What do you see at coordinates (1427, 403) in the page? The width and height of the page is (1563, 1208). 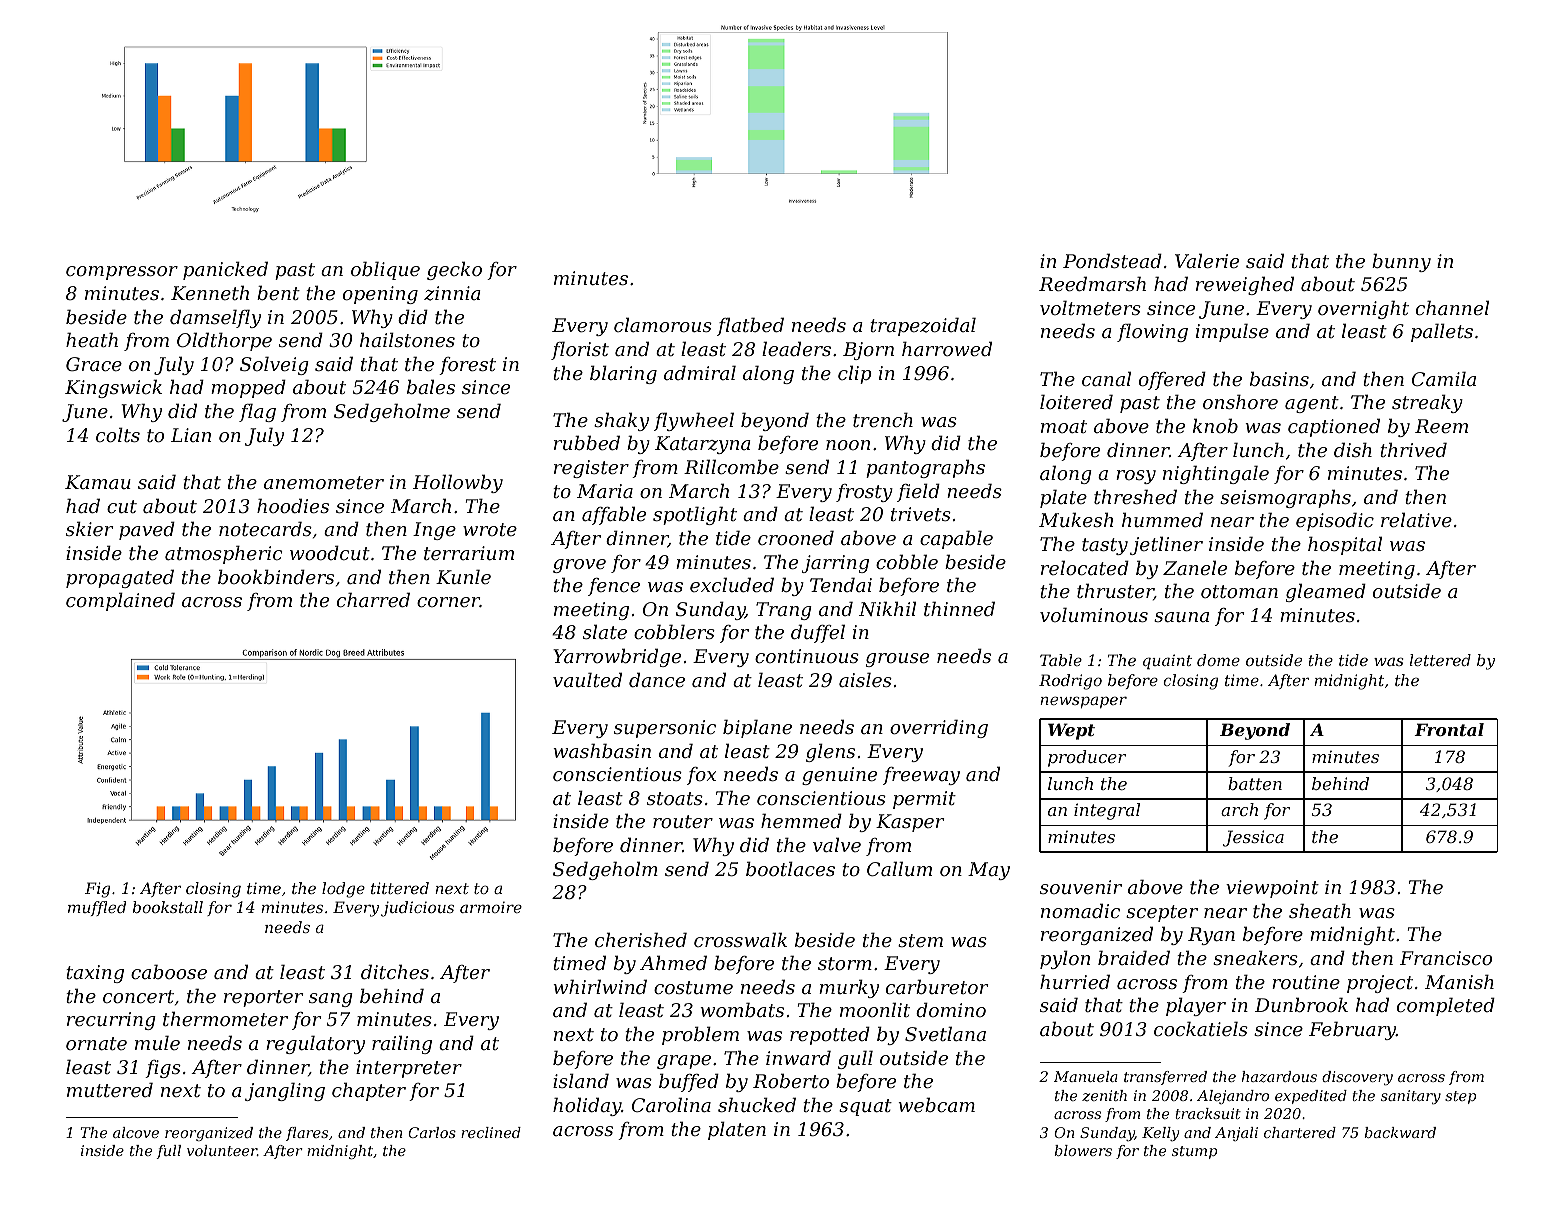 I see `streaky` at bounding box center [1427, 403].
